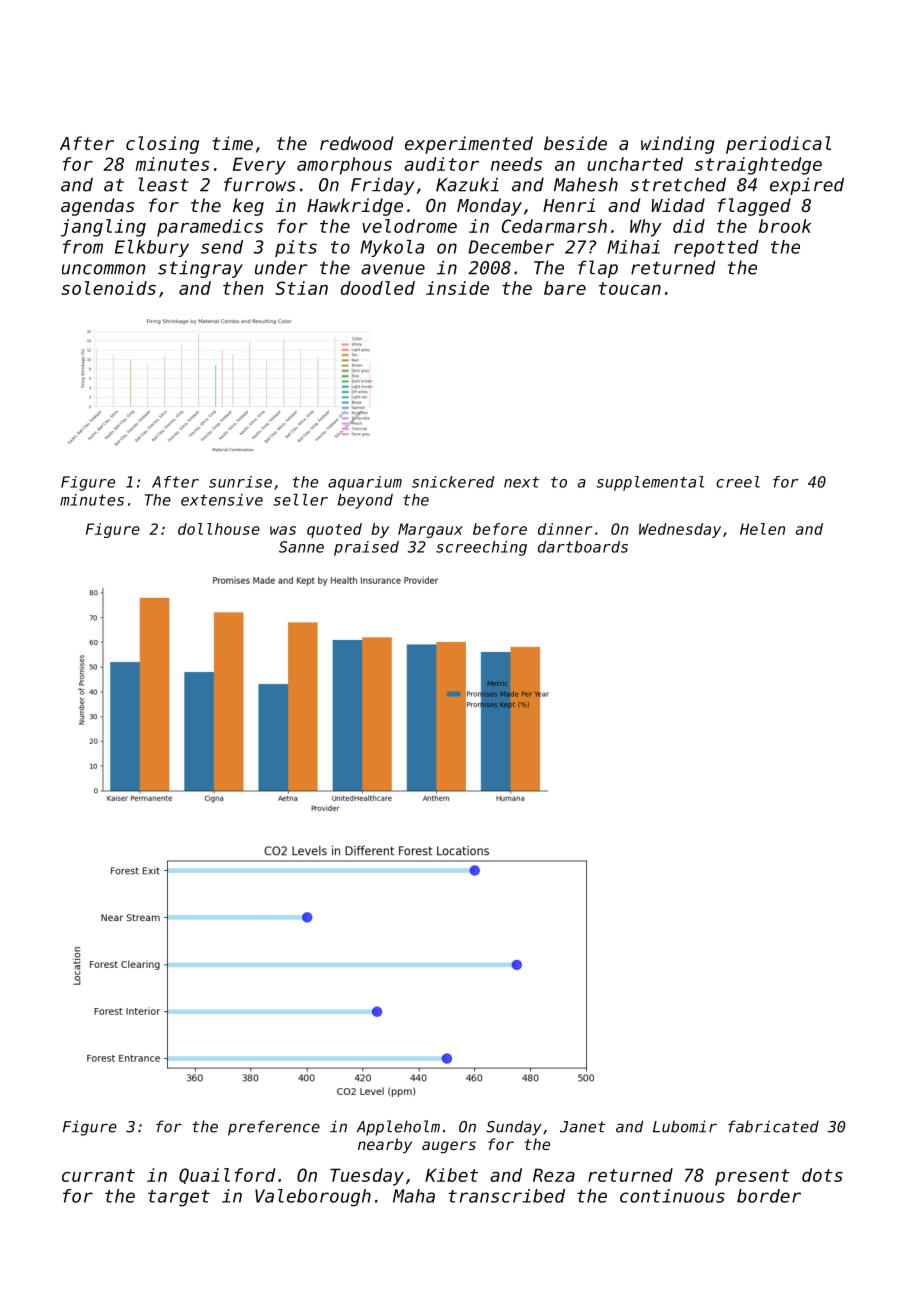 The width and height of the screenshot is (908, 1316). Describe the element at coordinates (773, 1126) in the screenshot. I see `fabricated` at that location.
